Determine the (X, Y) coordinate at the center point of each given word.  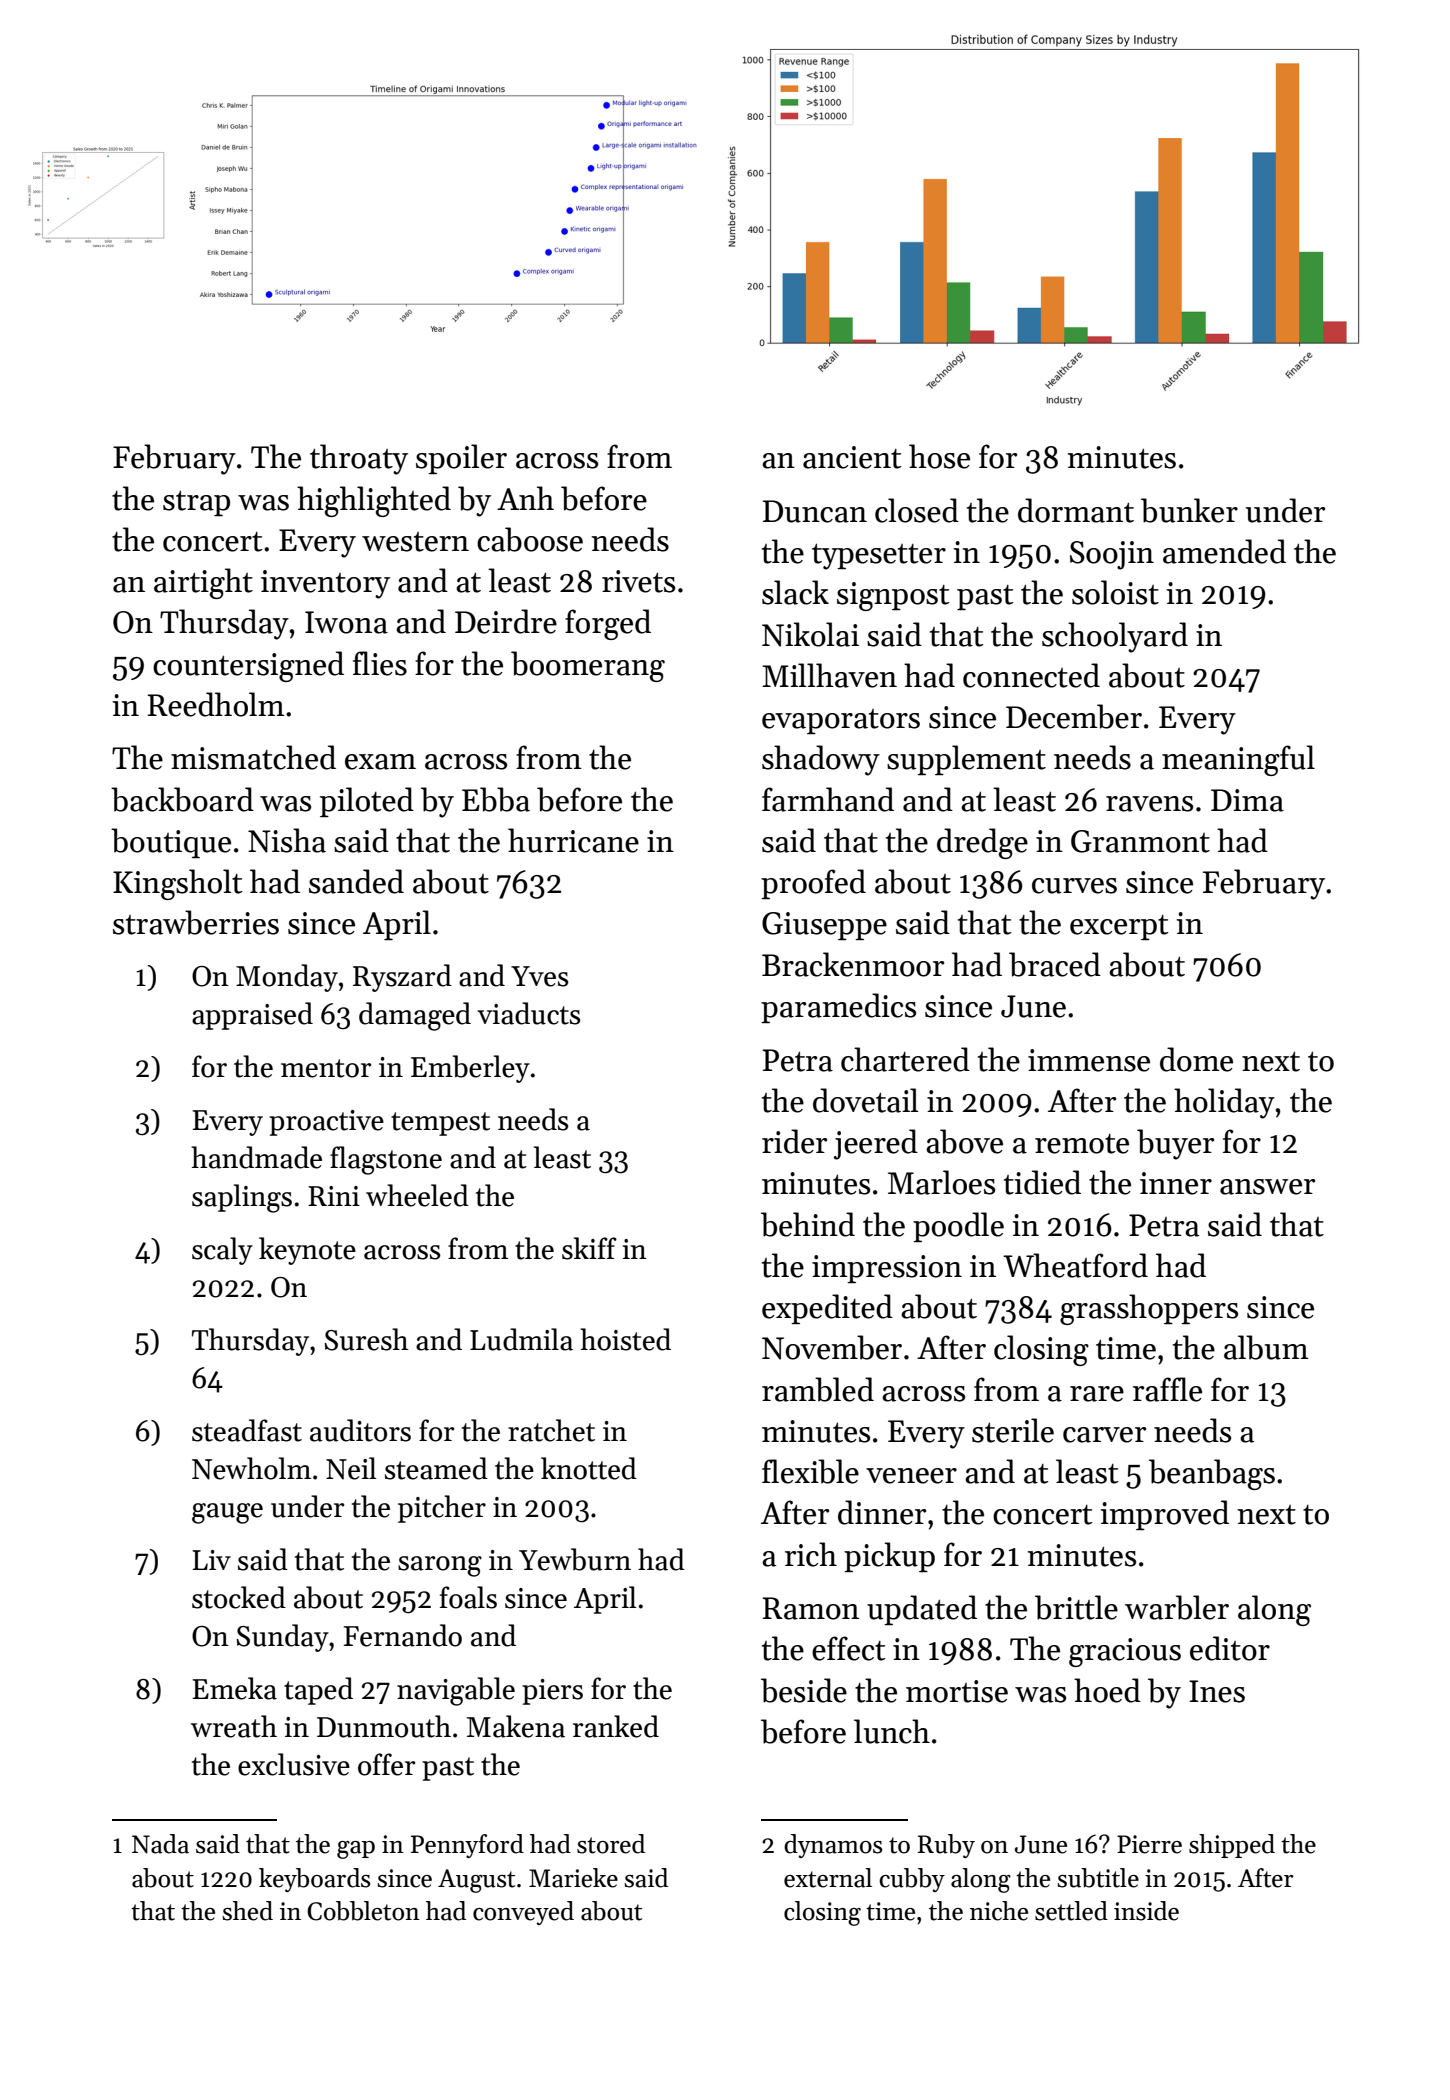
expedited (827, 1309)
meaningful (1238, 760)
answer (1267, 1187)
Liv (212, 1560)
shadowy (821, 760)
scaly (222, 1251)
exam (380, 762)
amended (1224, 551)
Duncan (815, 511)
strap (196, 503)
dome (1196, 1059)
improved (1165, 1515)
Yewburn (575, 1559)
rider (794, 1141)
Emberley (470, 1069)
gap (356, 1850)
